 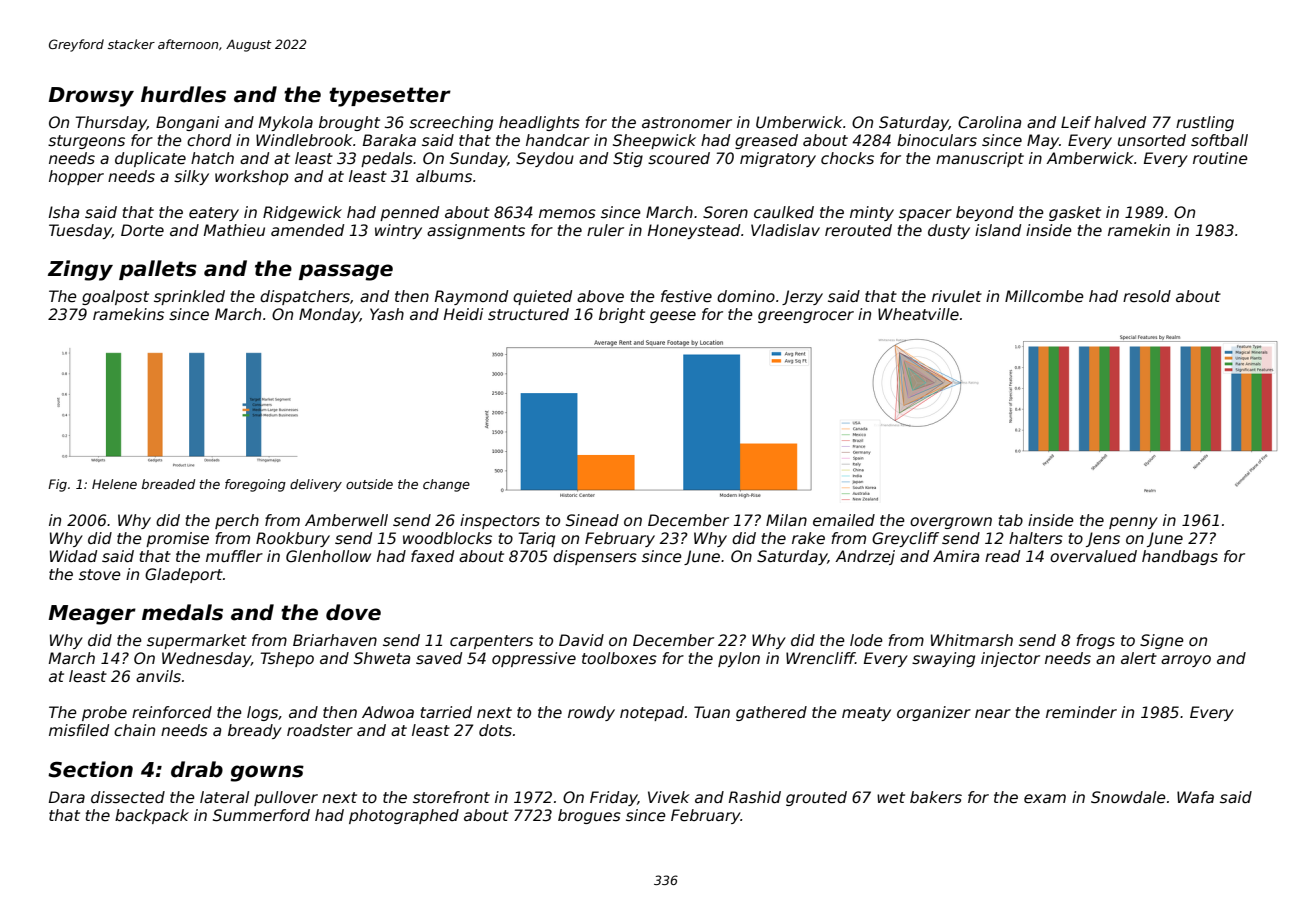 What do you see at coordinates (251, 177) in the document?
I see `workshop` at bounding box center [251, 177].
